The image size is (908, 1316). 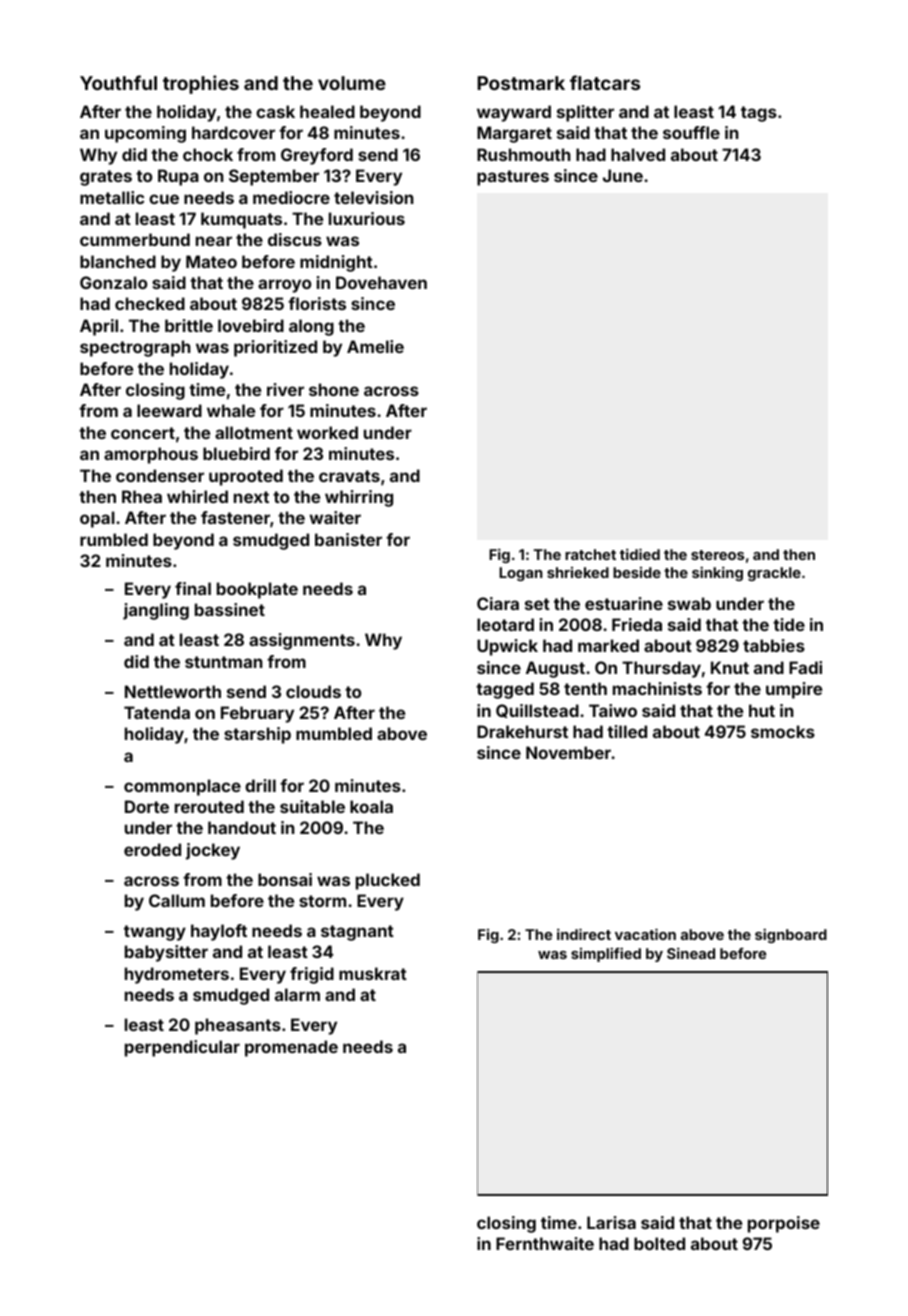 What do you see at coordinates (791, 935) in the screenshot?
I see `signboard` at bounding box center [791, 935].
